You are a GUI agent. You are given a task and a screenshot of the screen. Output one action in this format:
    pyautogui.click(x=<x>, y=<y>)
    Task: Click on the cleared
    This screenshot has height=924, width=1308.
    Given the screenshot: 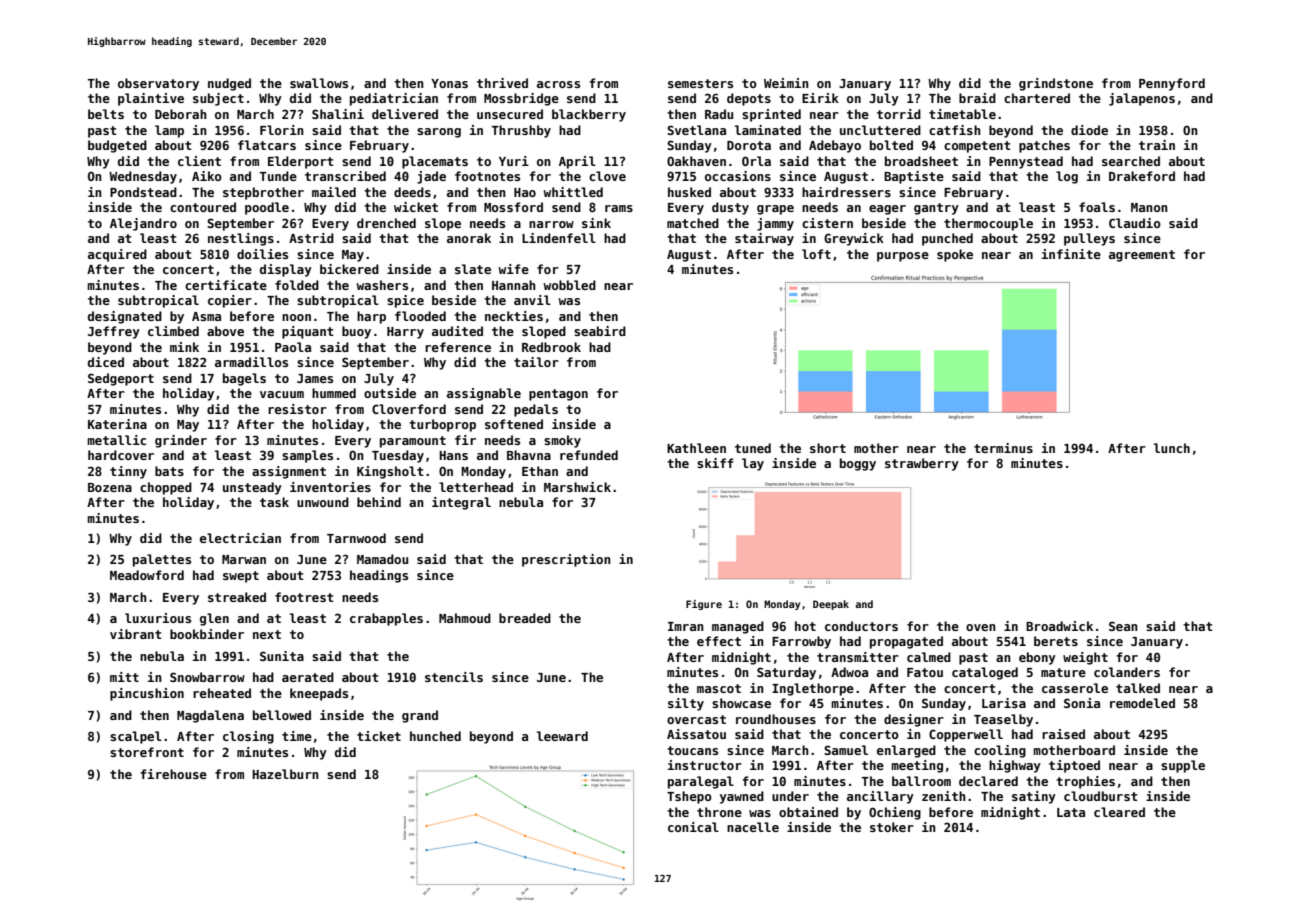 What is the action you would take?
    pyautogui.click(x=1119, y=812)
